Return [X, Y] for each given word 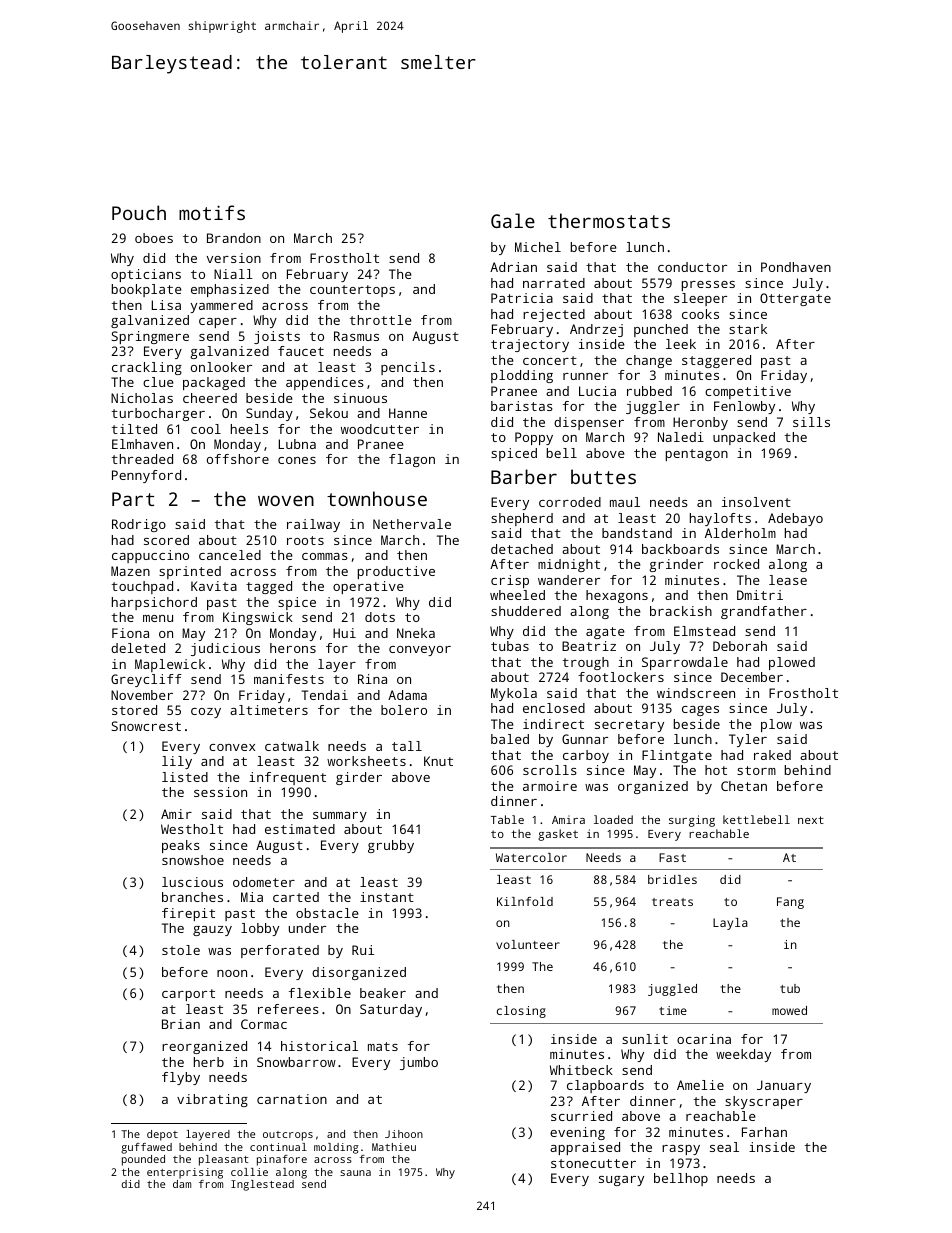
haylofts [720, 519]
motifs [212, 212]
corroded [570, 502]
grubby [391, 846]
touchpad [142, 587]
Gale [513, 220]
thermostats [609, 220]
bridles [672, 879]
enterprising [185, 1173]
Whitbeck [581, 1070]
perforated [280, 951]
